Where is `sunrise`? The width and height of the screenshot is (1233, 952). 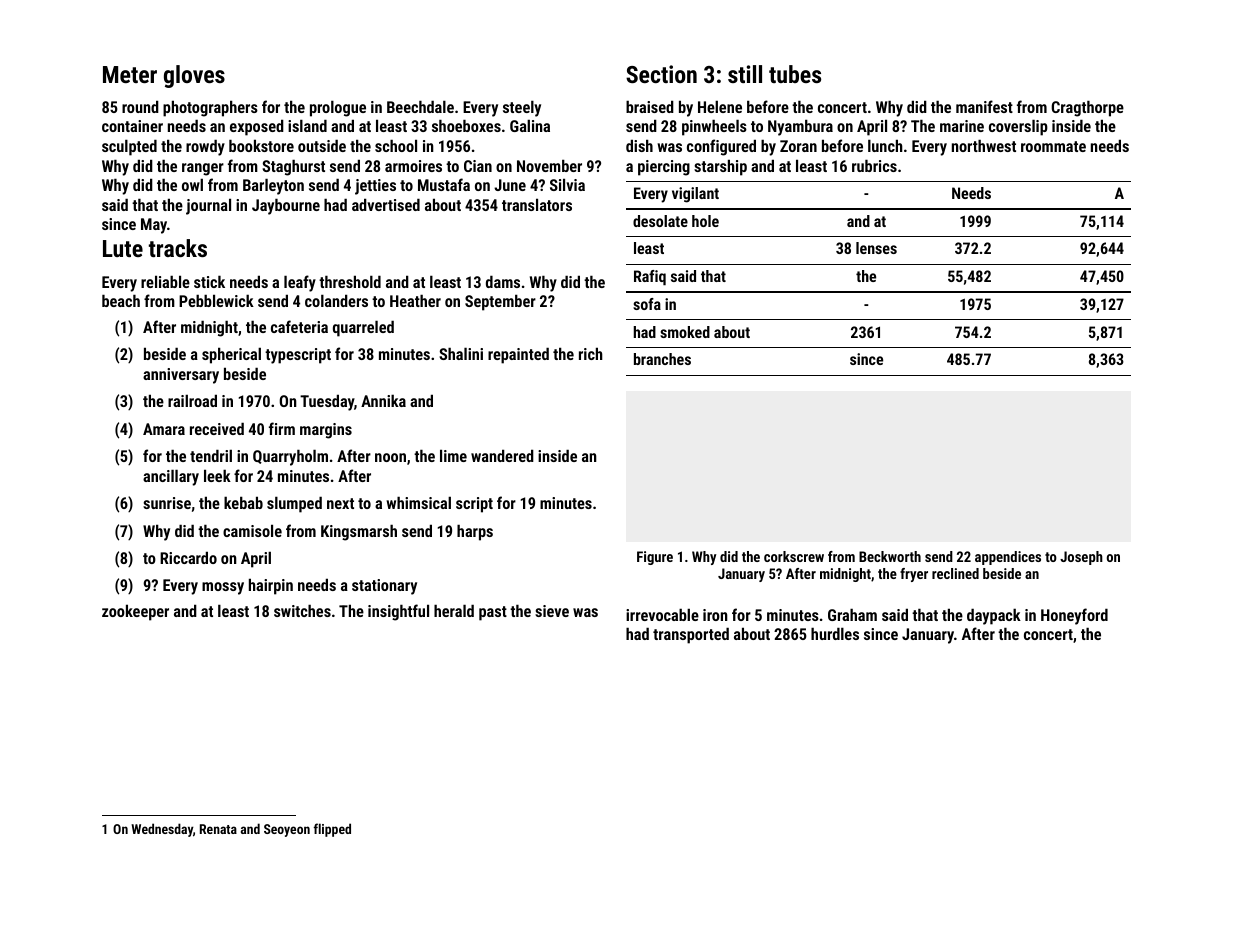 sunrise is located at coordinates (167, 503).
